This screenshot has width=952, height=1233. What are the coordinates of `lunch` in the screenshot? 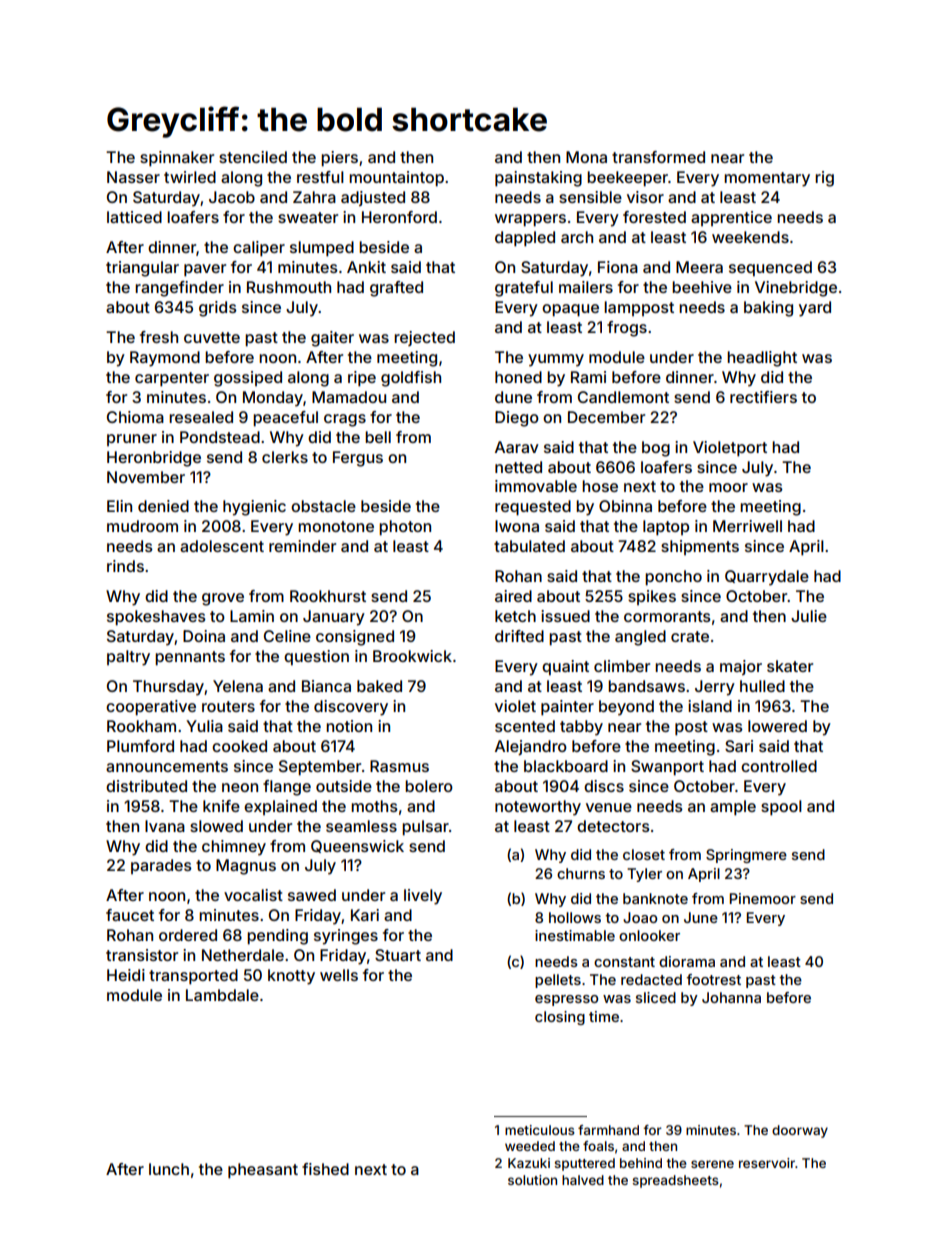 It's located at (169, 1169).
